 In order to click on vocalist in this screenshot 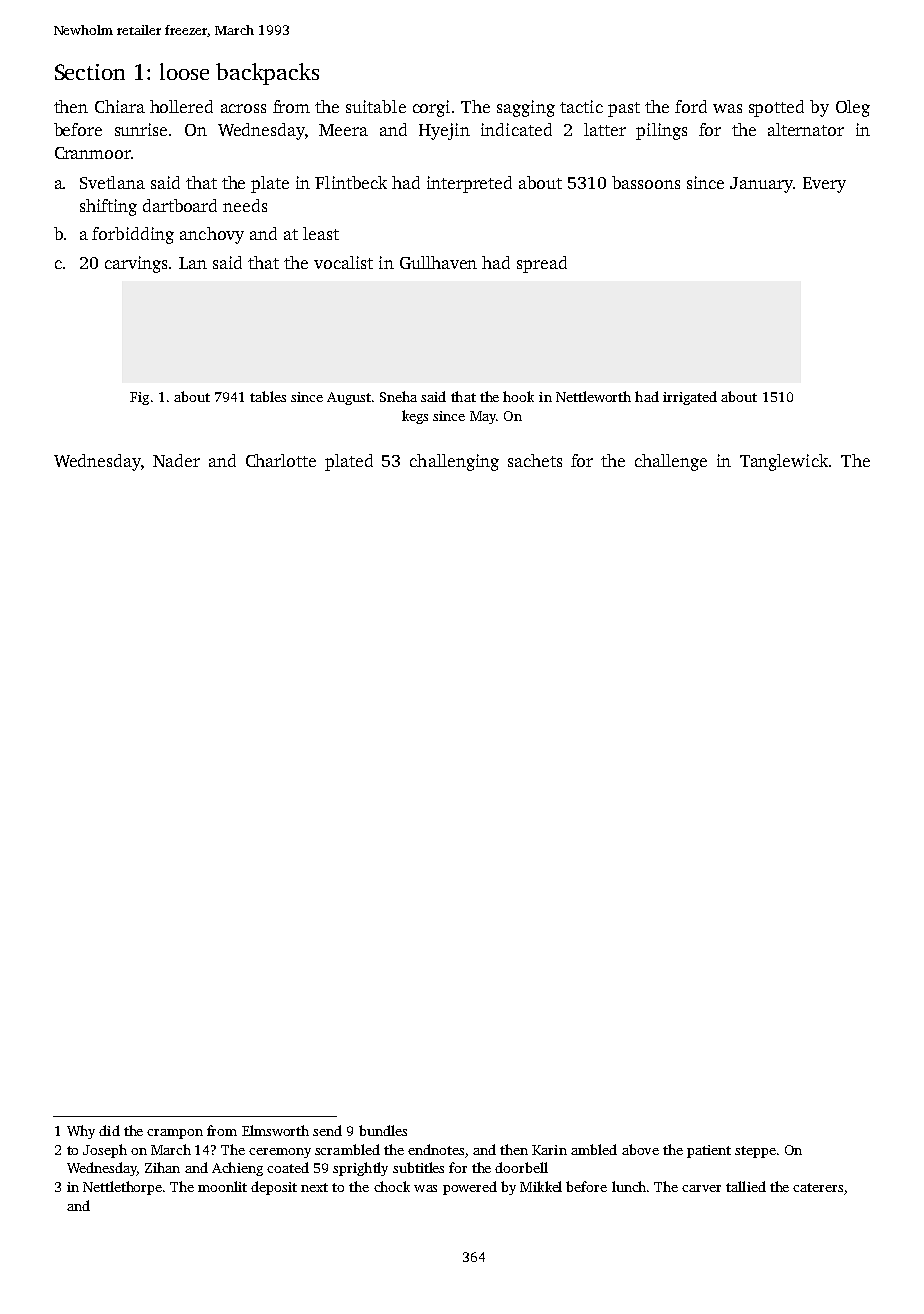, I will do `click(343, 262)`.
